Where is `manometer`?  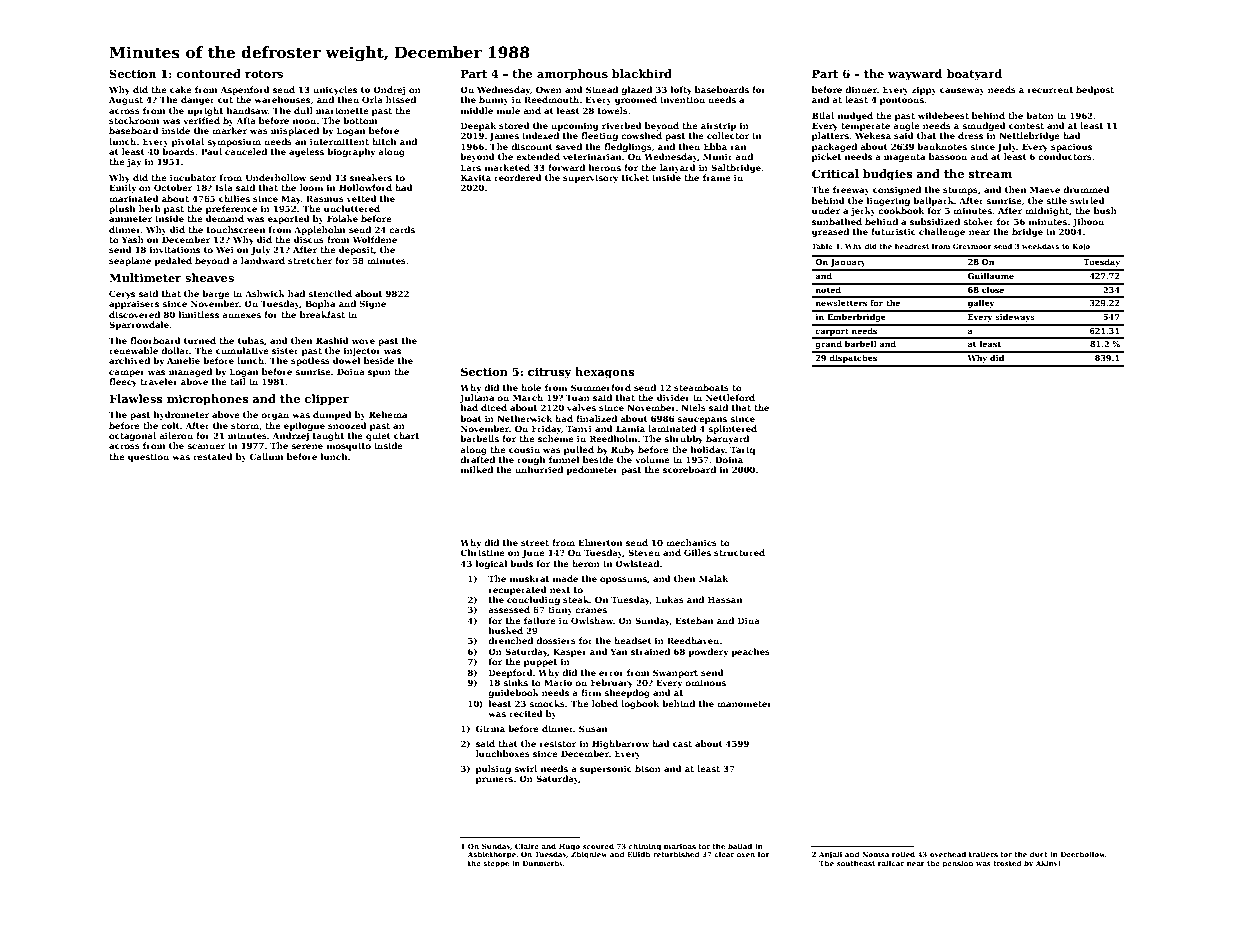
manometer is located at coordinates (744, 704).
